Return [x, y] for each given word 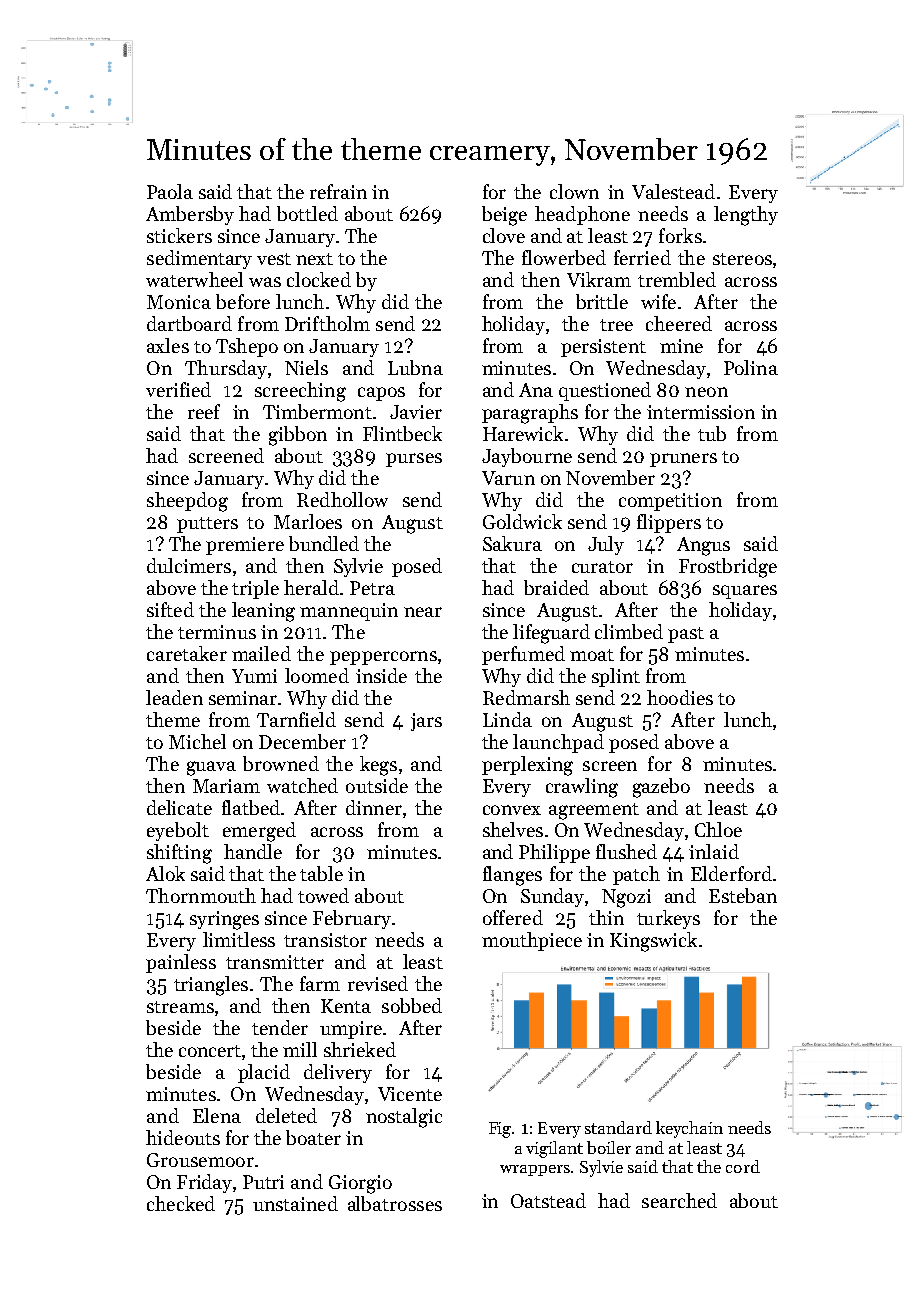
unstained [295, 1203]
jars [426, 722]
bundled [324, 543]
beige [504, 216]
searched [679, 1200]
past [686, 635]
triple [255, 589]
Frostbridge [728, 568]
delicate [179, 807]
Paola [170, 191]
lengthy [746, 216]
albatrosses [395, 1203]
